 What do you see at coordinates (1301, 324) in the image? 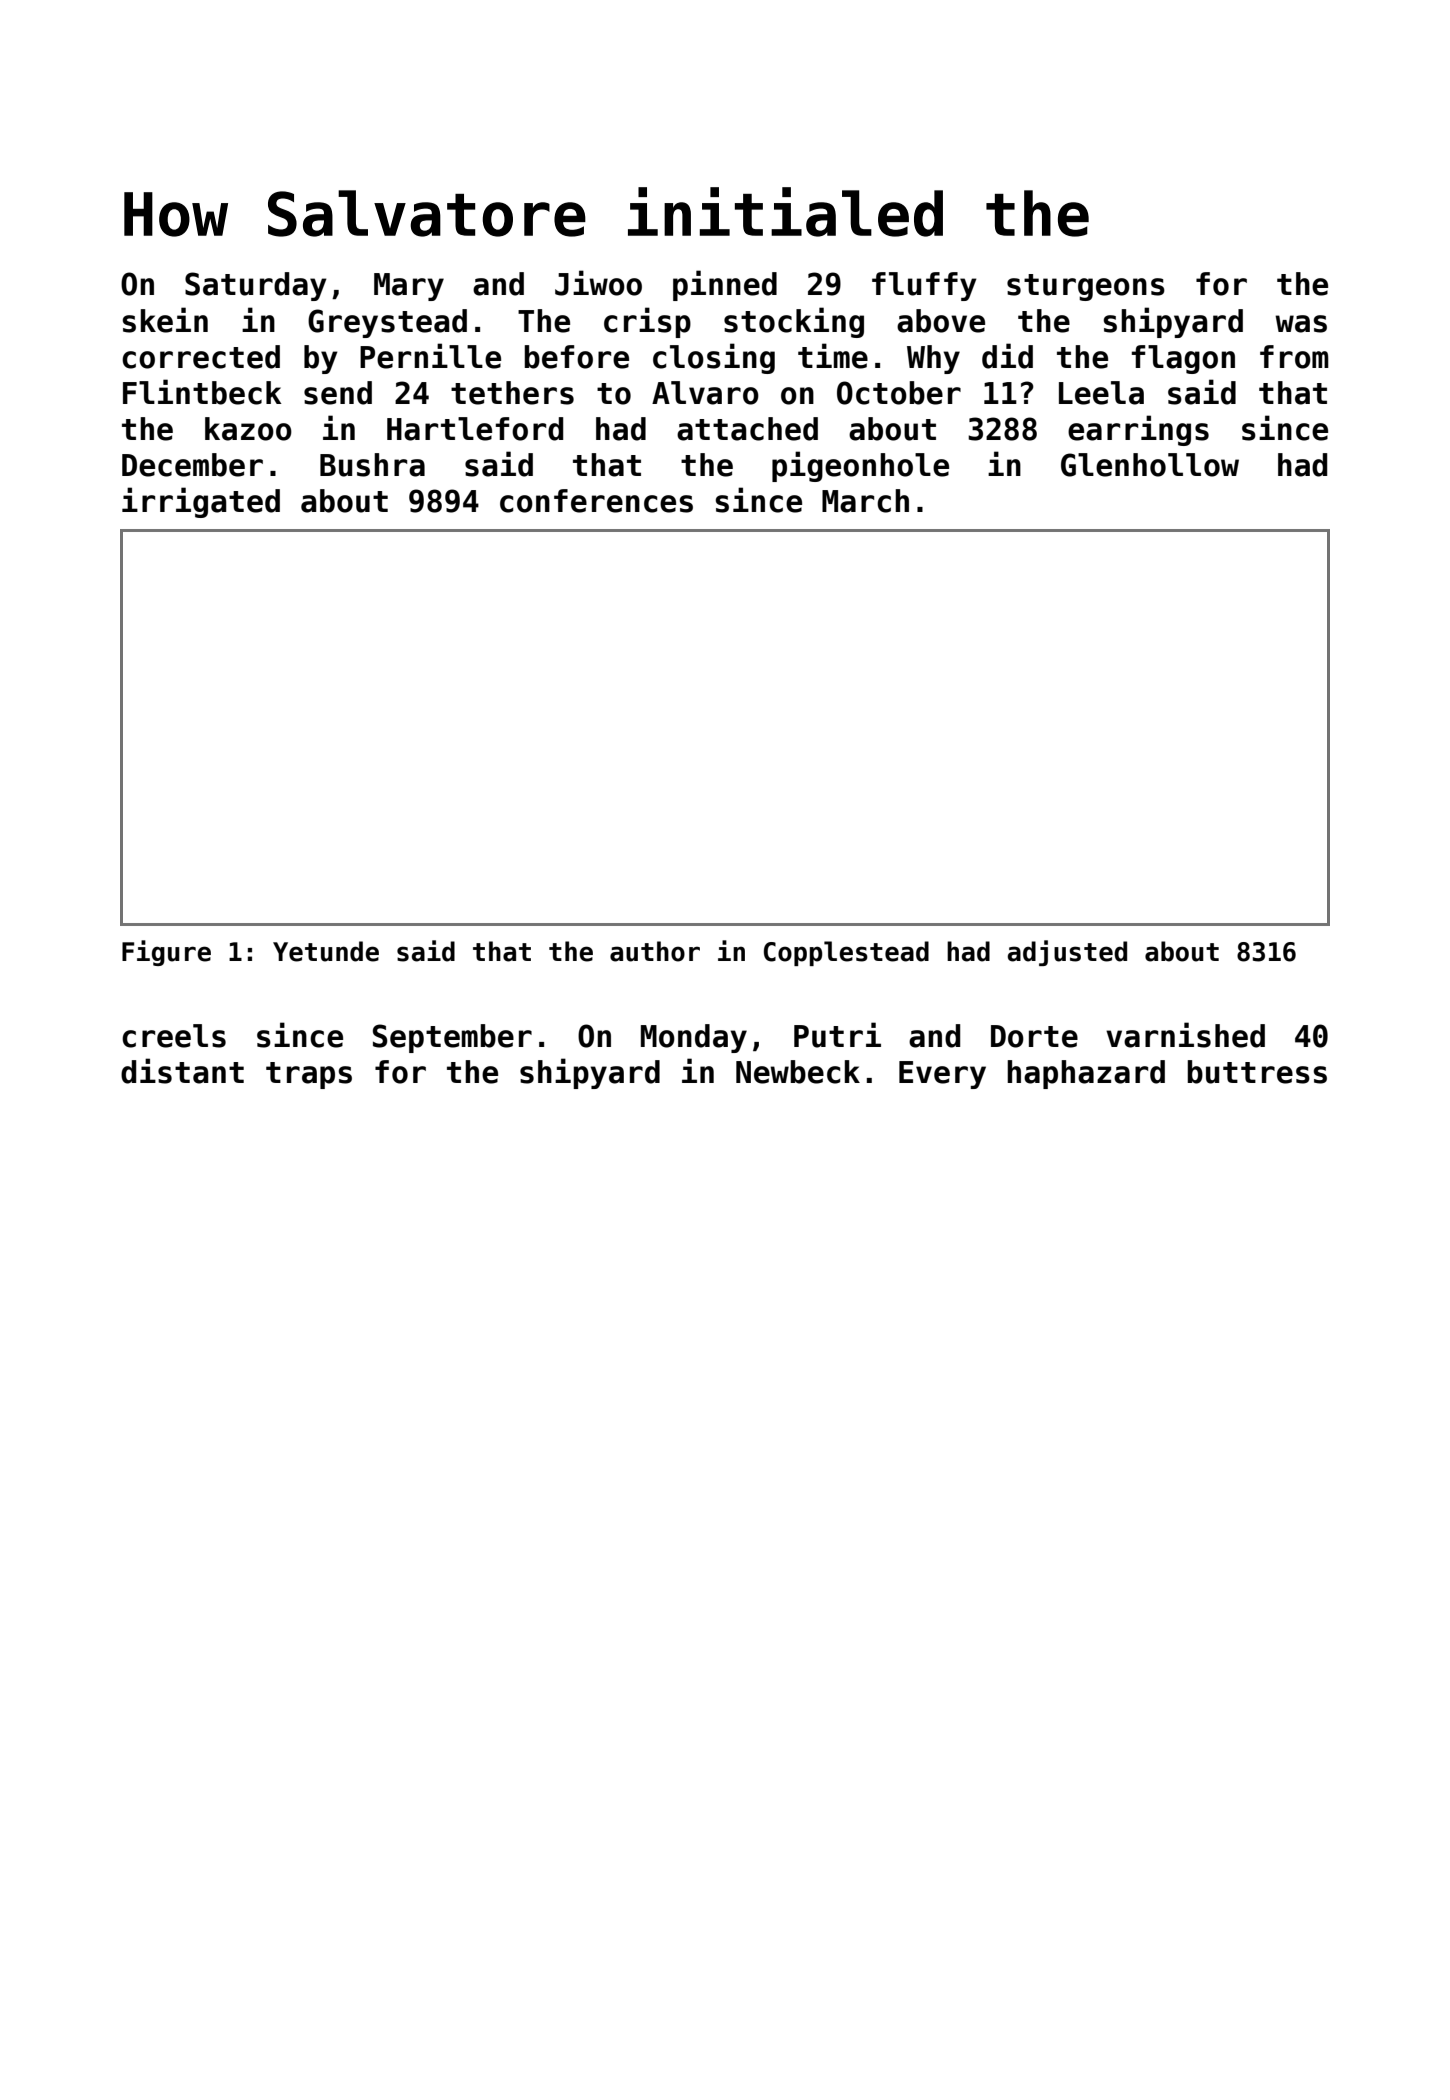
I see `was` at bounding box center [1301, 324].
